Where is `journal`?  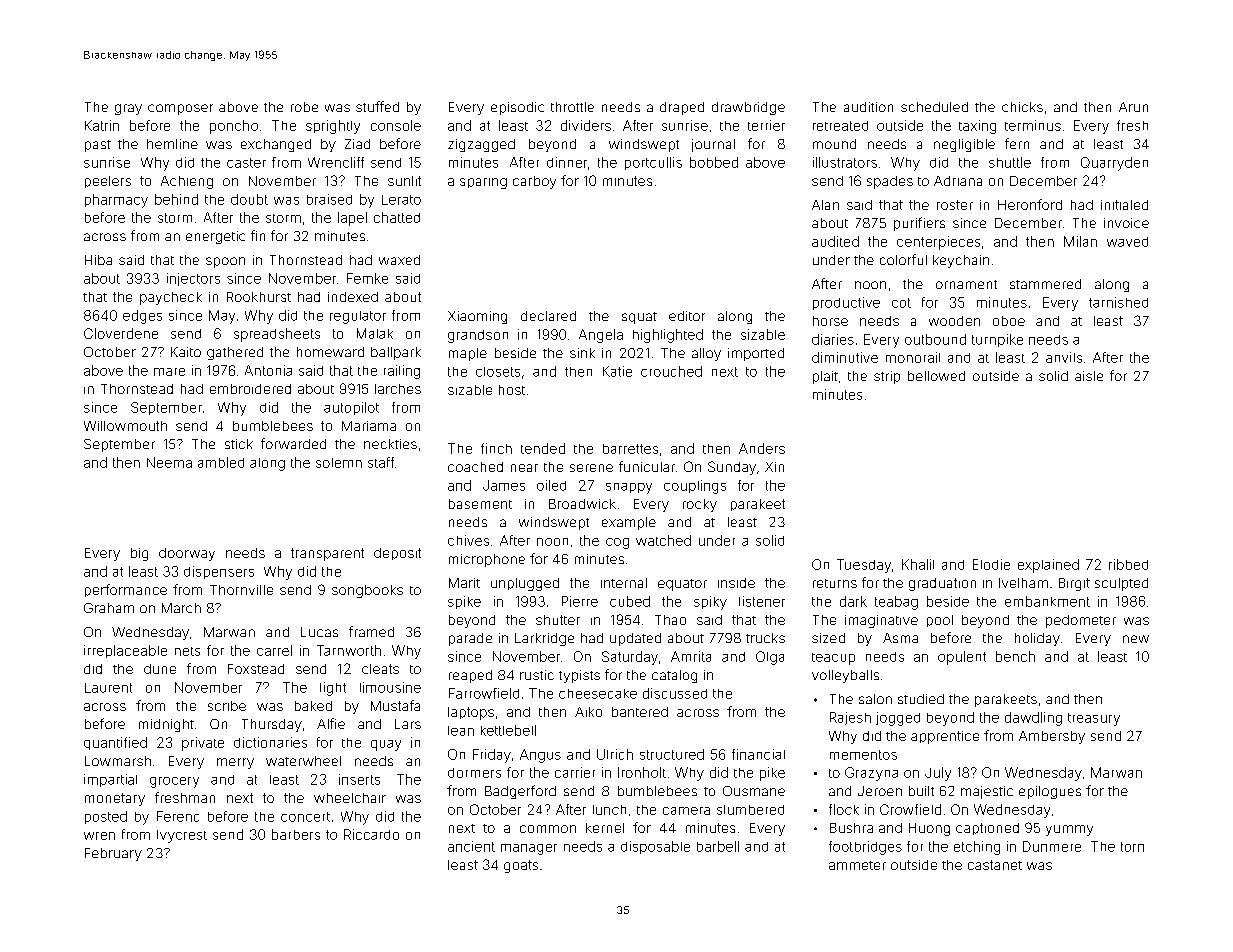 journal is located at coordinates (713, 145).
